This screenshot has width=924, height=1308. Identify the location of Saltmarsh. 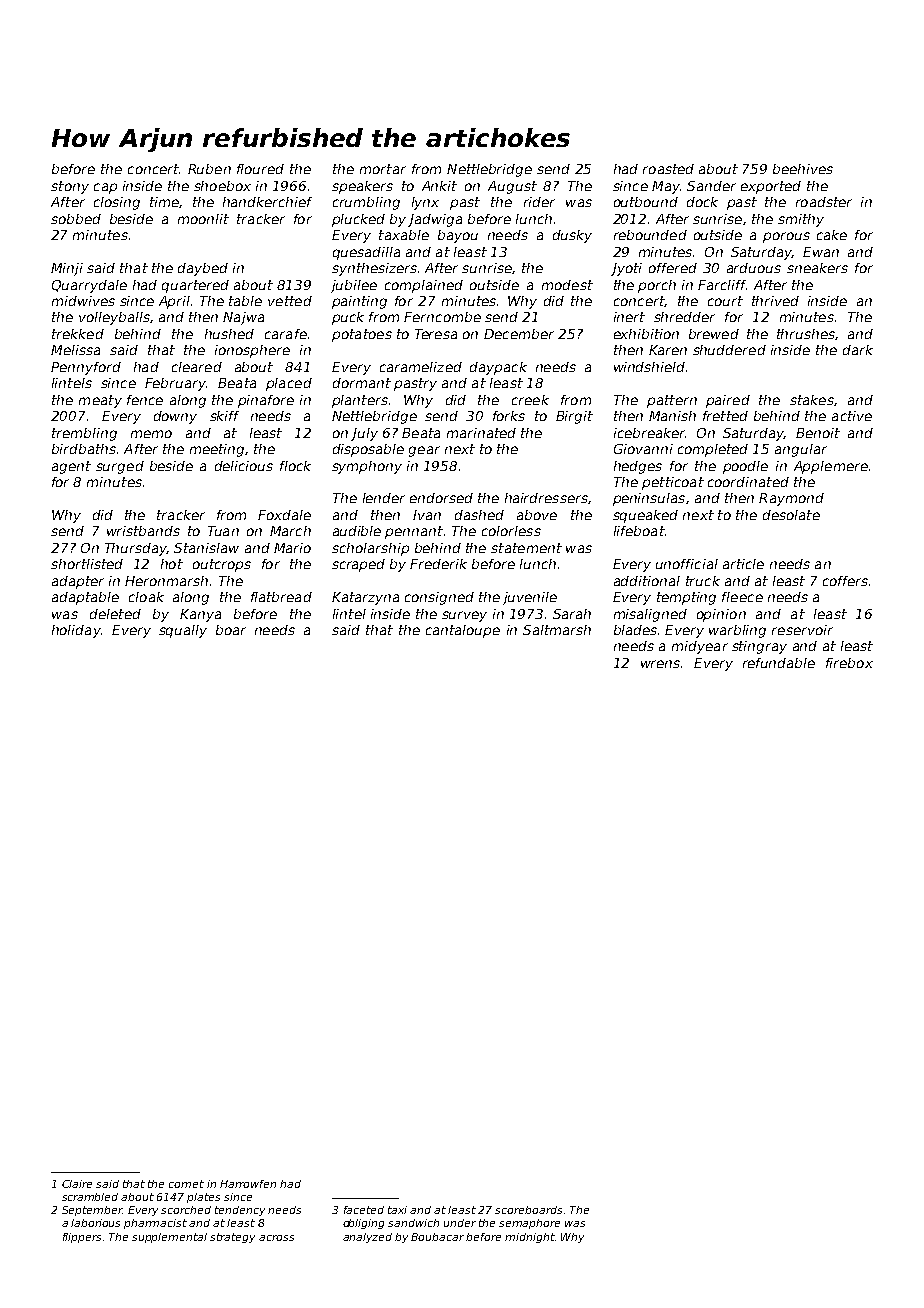
(557, 630).
